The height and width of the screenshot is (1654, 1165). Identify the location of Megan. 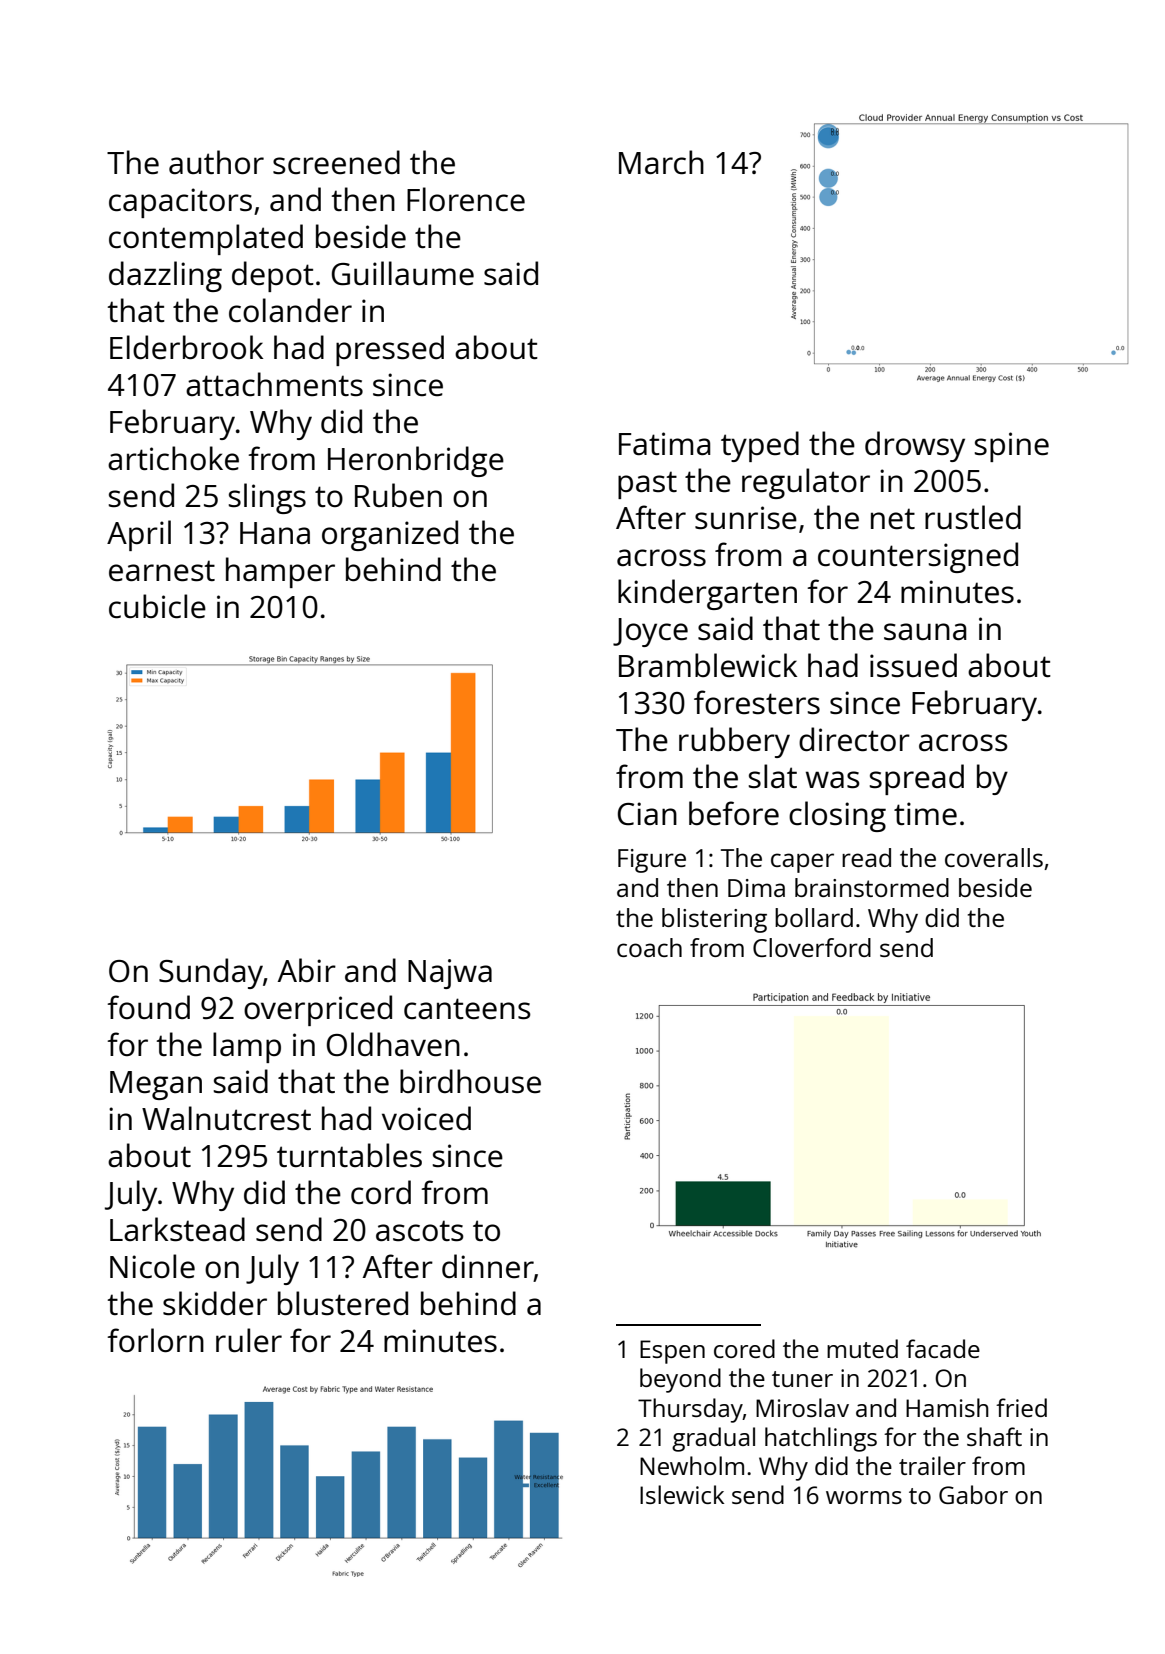
(156, 1085).
